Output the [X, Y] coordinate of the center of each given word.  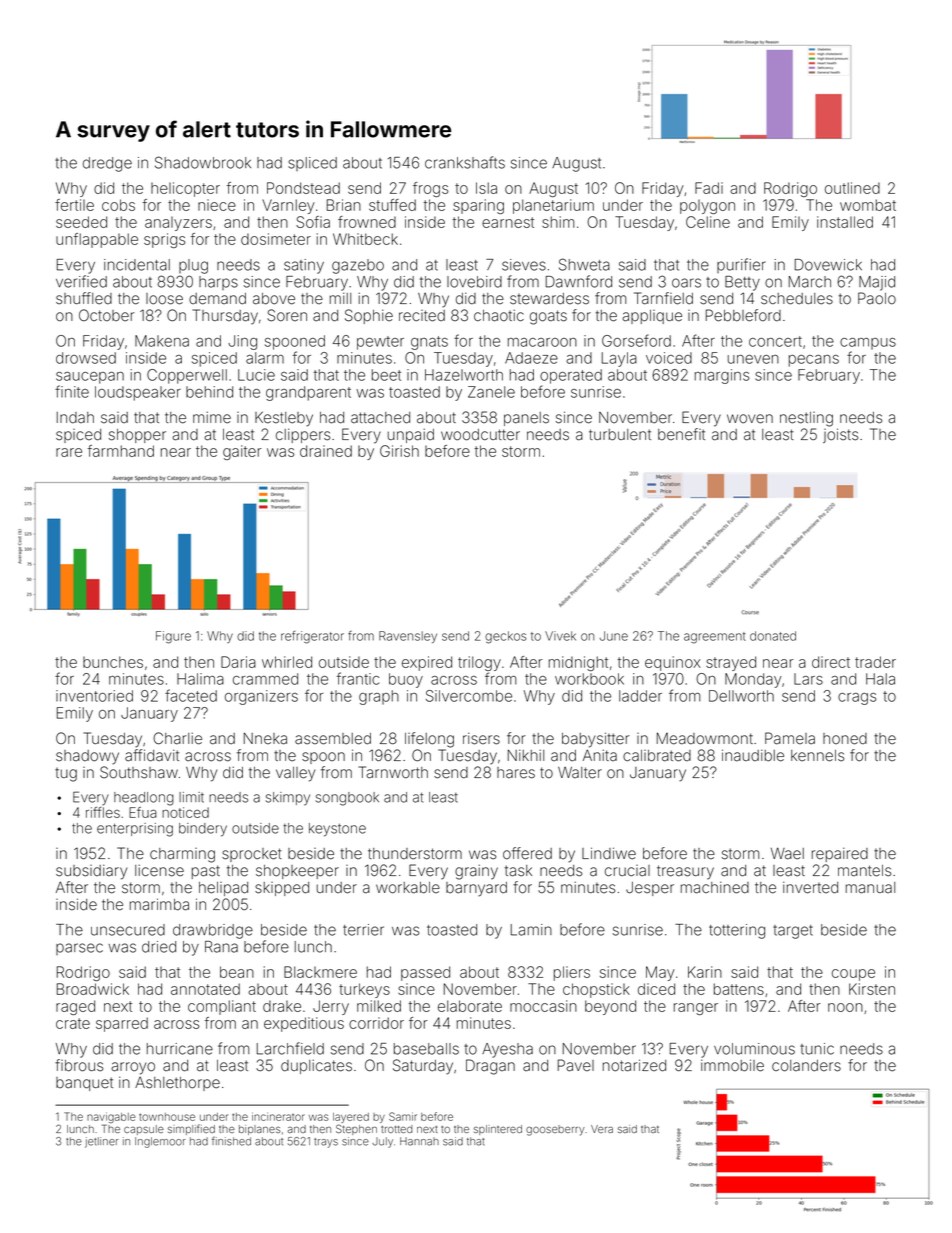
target [793, 932]
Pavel [576, 1065]
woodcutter [480, 435]
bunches [113, 662]
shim [558, 222]
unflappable [97, 240]
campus [868, 344]
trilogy [479, 663]
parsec [79, 949]
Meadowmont [705, 738]
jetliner [101, 1142]
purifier [741, 265]
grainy [476, 872]
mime [212, 417]
